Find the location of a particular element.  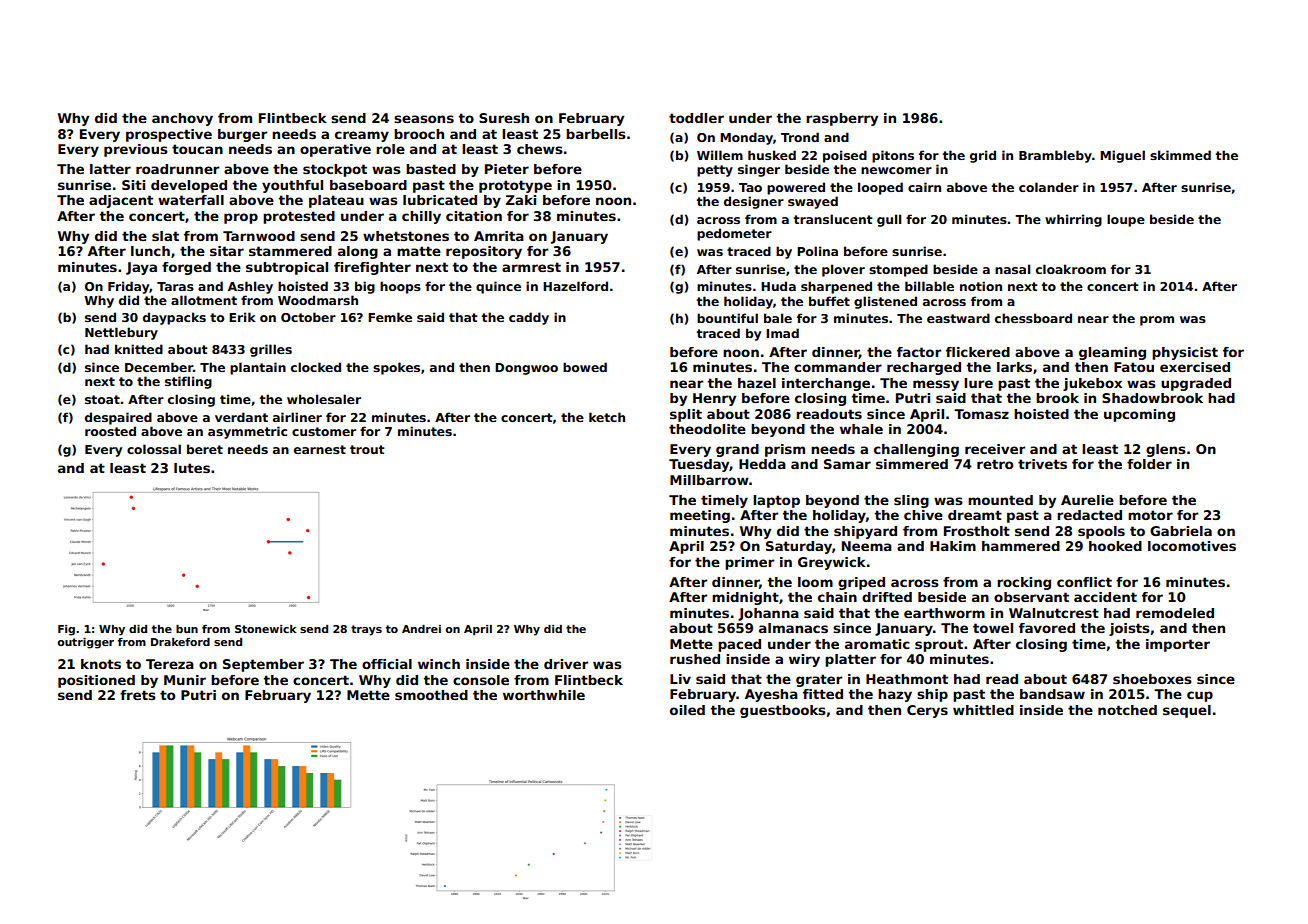

trays is located at coordinates (366, 630).
